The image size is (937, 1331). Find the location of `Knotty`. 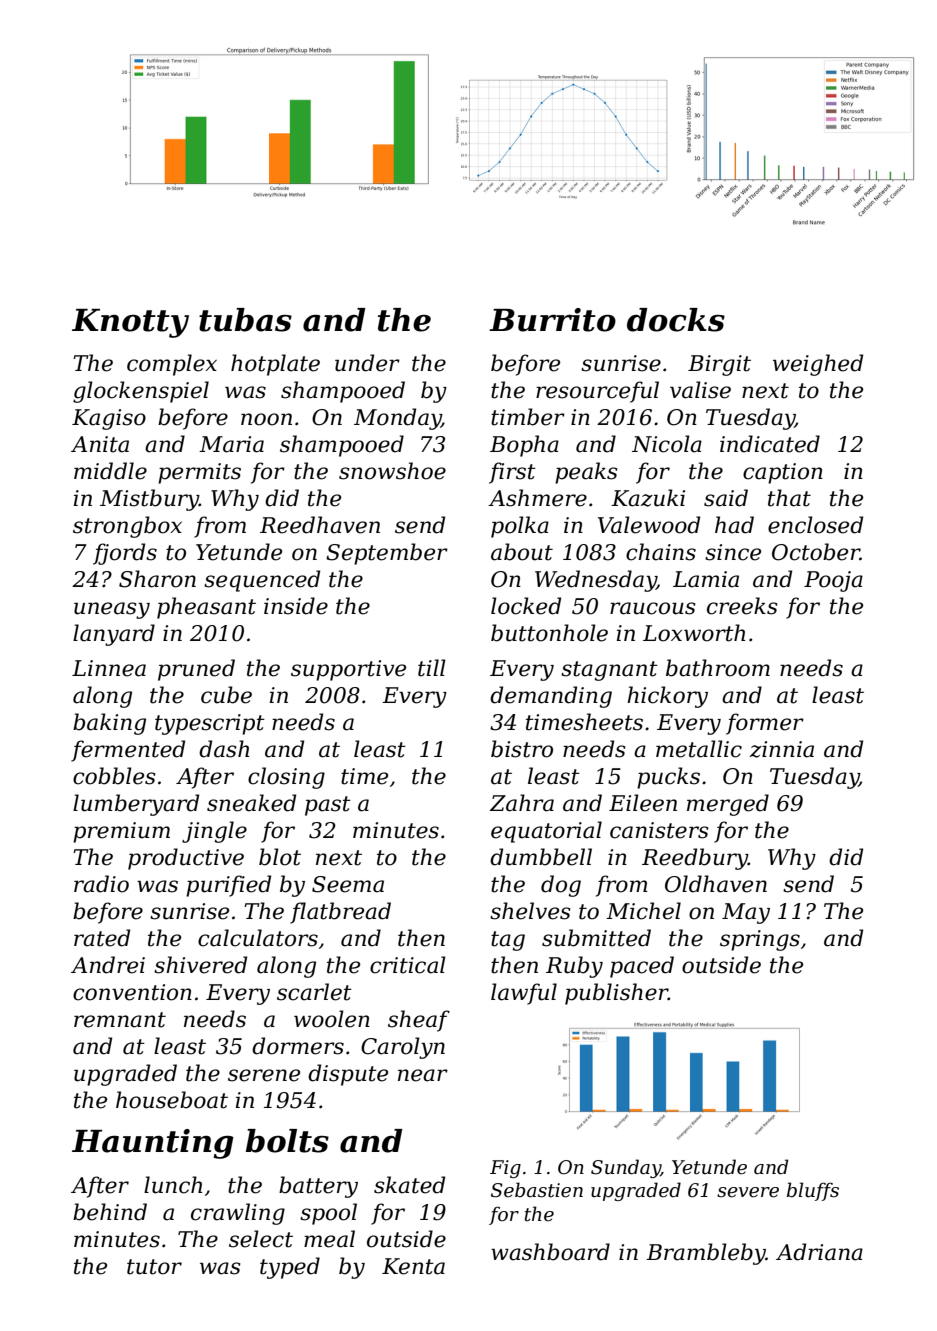

Knotty is located at coordinates (130, 323).
